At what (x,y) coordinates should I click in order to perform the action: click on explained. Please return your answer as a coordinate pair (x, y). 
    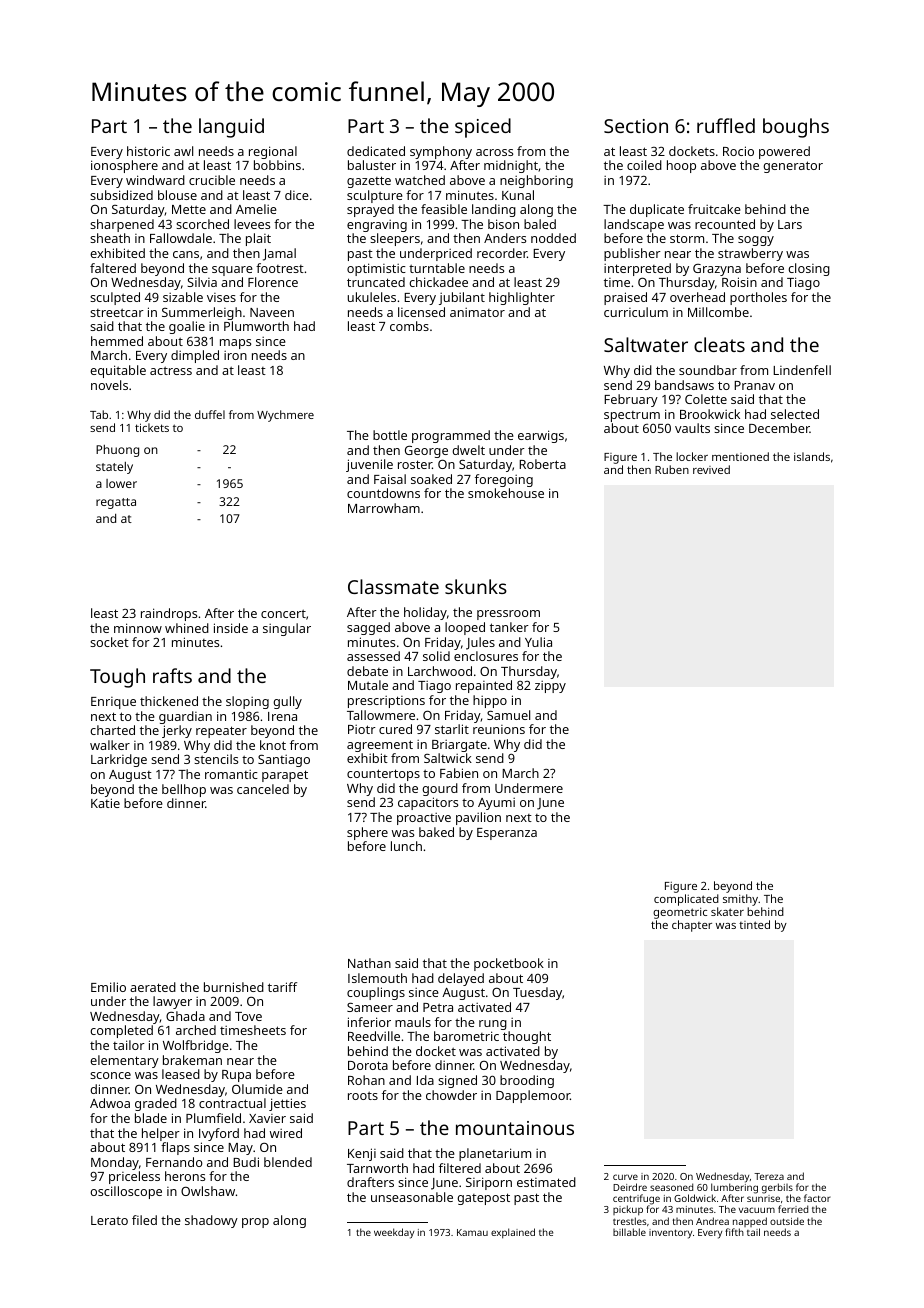
    Looking at the image, I should click on (513, 1233).
